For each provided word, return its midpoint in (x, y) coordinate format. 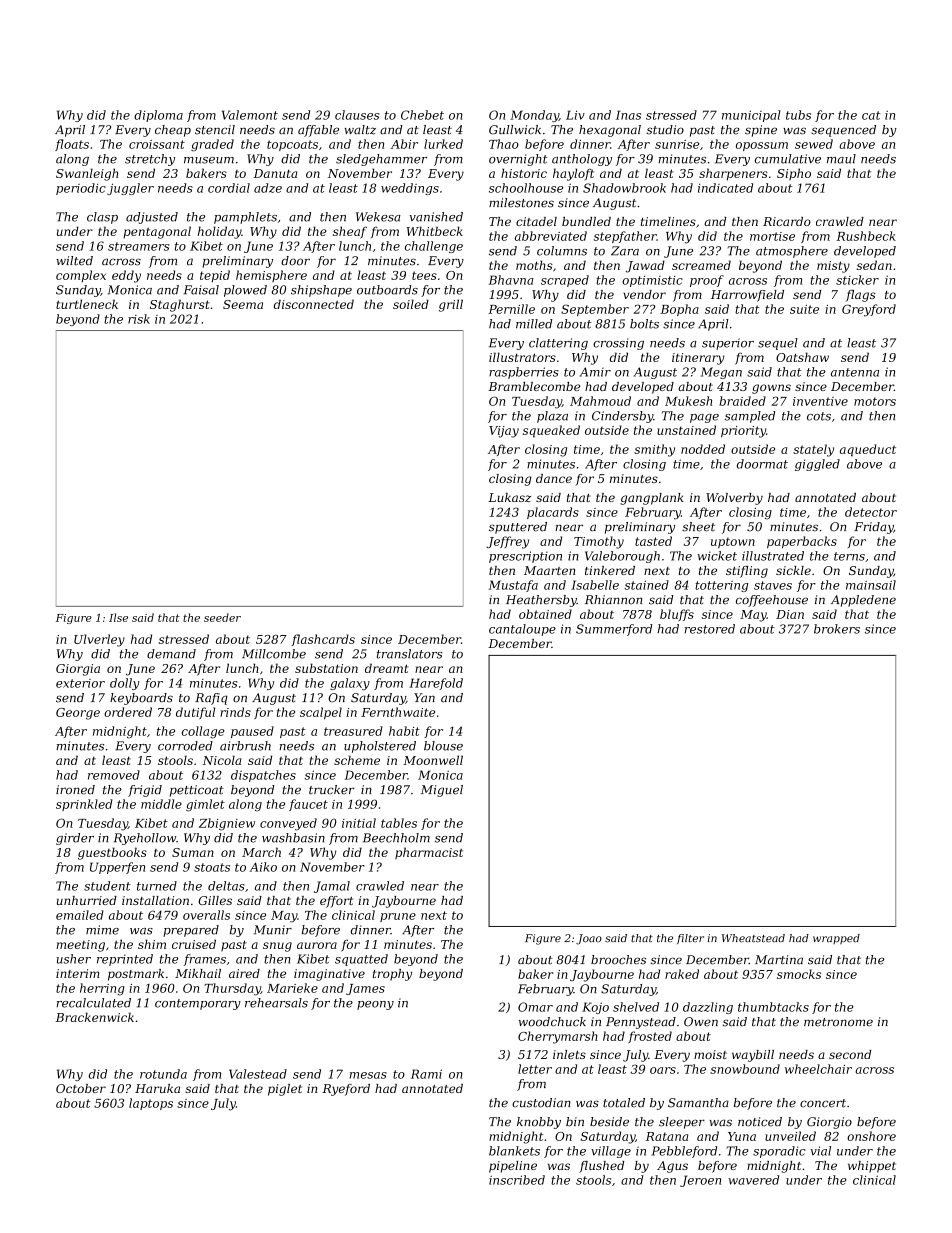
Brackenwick (95, 1017)
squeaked (551, 431)
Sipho (794, 174)
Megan (721, 373)
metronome (838, 1022)
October (81, 1088)
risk (139, 319)
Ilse (118, 617)
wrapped (836, 939)
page (704, 418)
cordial (229, 188)
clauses (357, 115)
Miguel (442, 791)
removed (114, 775)
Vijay (504, 432)
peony (375, 1005)
